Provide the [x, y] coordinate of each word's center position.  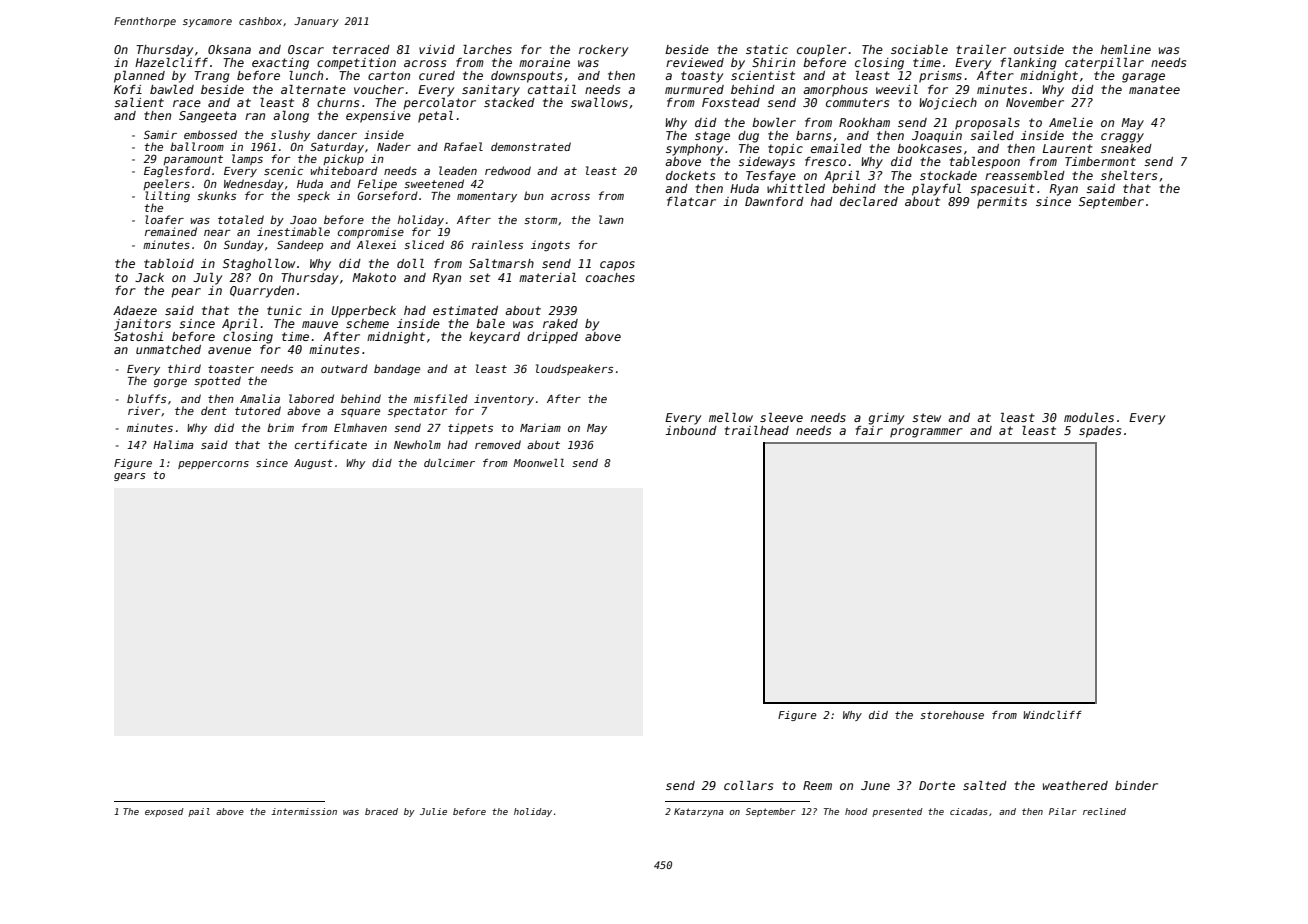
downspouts [526, 77]
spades [1100, 432]
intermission [304, 811]
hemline [1126, 49]
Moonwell [538, 463]
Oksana [229, 49]
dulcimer [449, 463]
